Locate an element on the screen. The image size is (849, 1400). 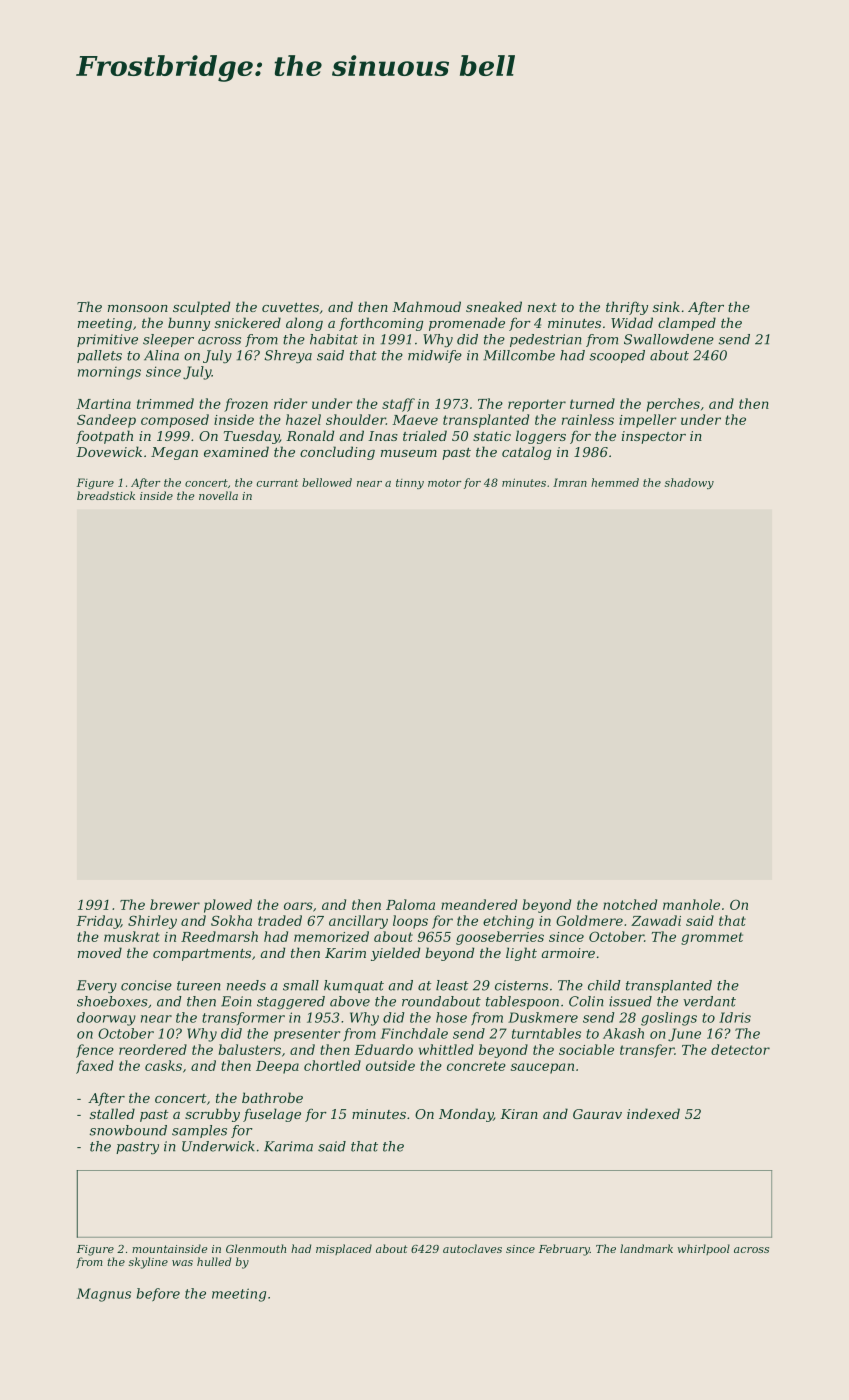
misplaced is located at coordinates (344, 1249).
